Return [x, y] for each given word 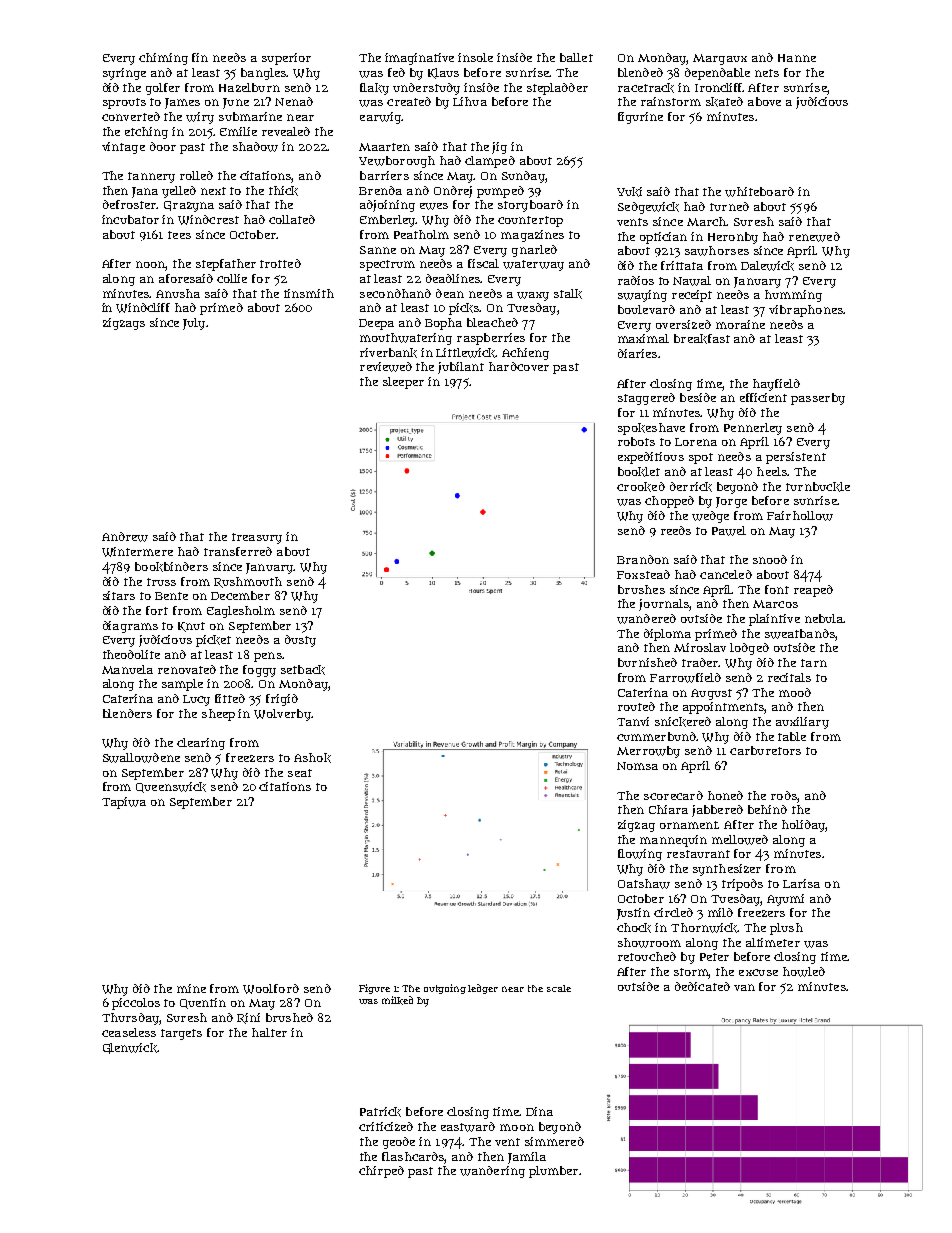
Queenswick [171, 787]
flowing [640, 855]
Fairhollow [800, 516]
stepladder [557, 89]
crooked [641, 487]
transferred [238, 551]
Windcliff [143, 308]
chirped [381, 1172]
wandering [492, 1172]
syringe [124, 74]
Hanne [797, 58]
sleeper [403, 383]
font [777, 589]
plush [786, 929]
